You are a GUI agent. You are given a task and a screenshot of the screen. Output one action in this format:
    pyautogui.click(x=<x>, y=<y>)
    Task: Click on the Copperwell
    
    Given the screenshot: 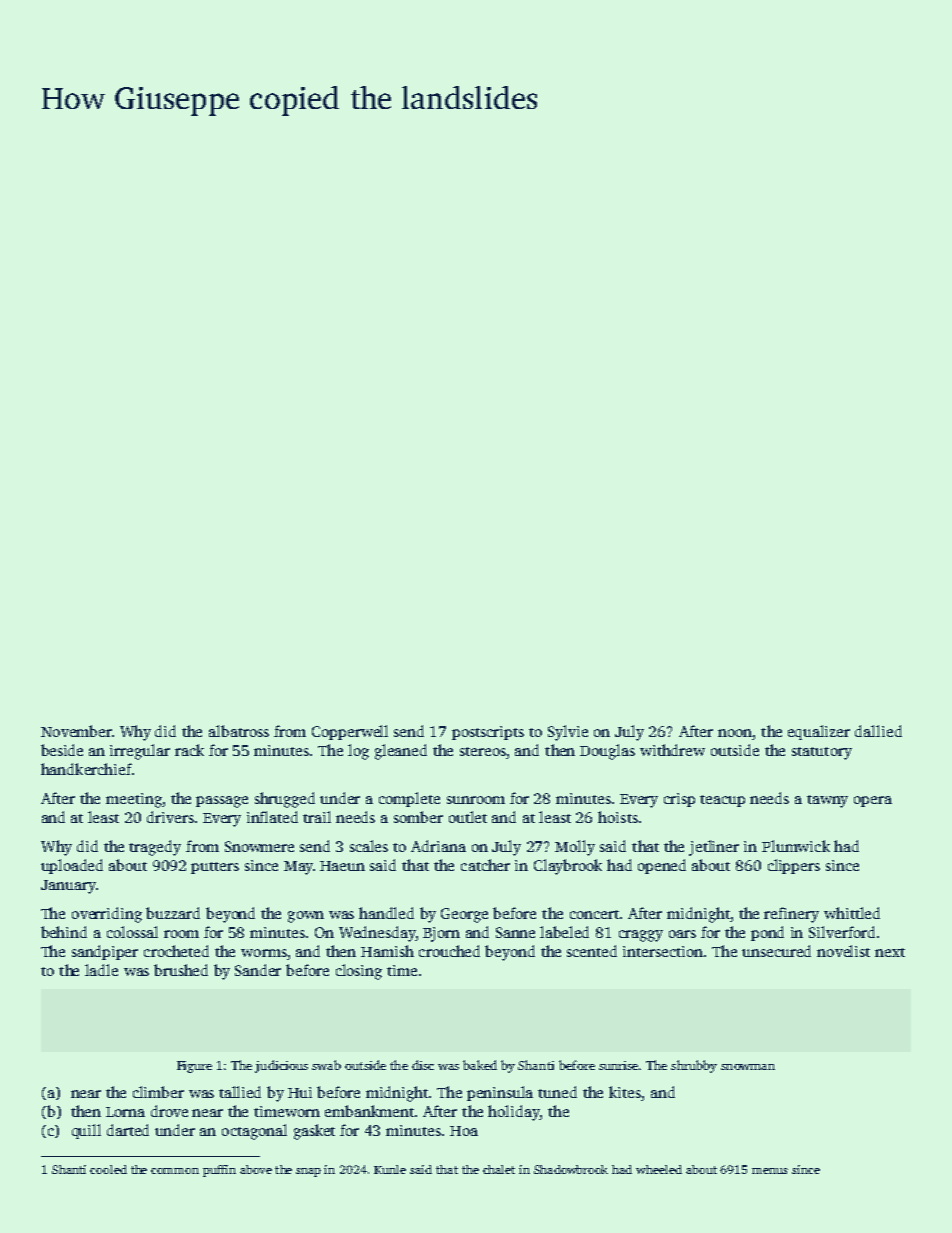 What is the action you would take?
    pyautogui.click(x=350, y=732)
